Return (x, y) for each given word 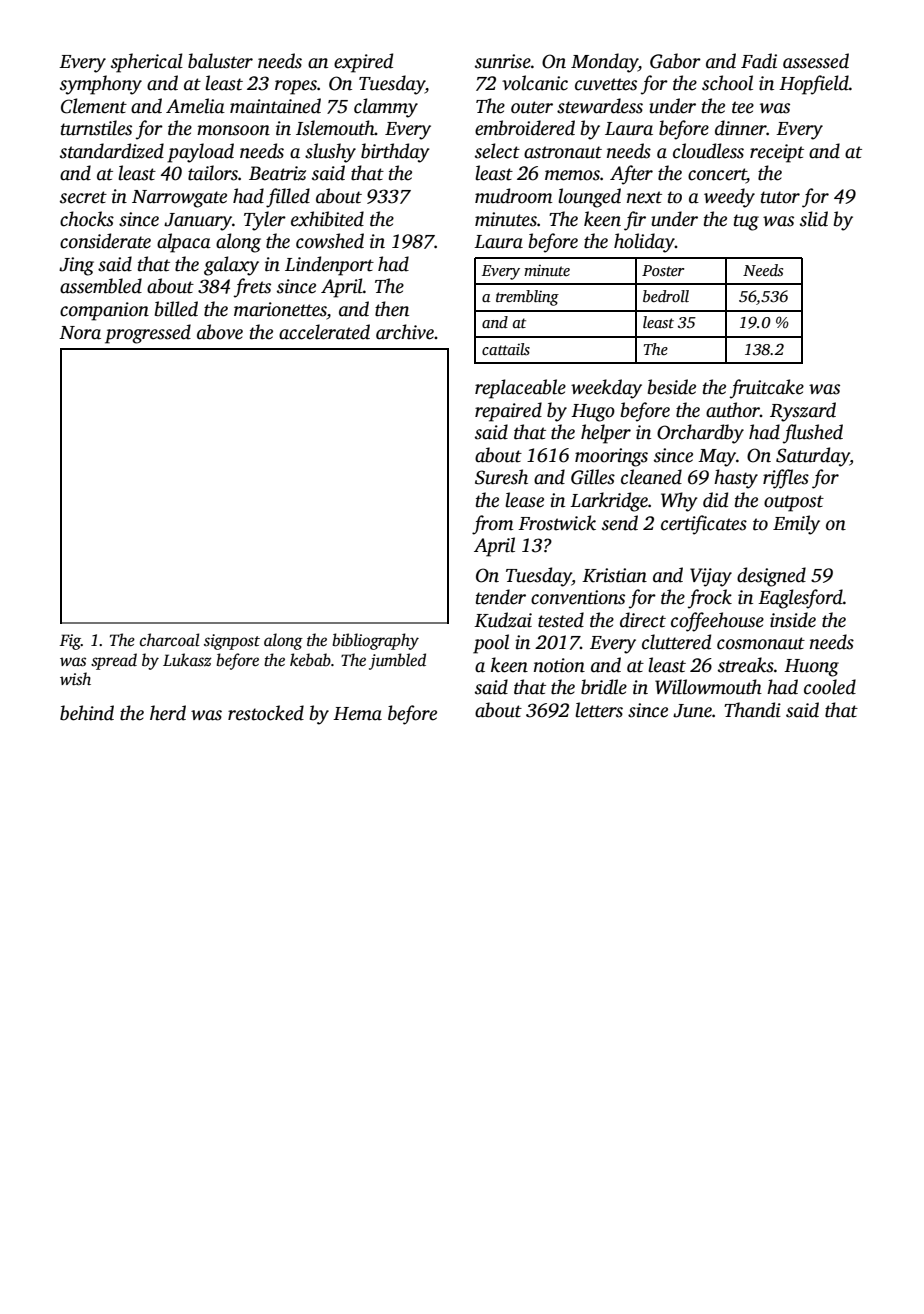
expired (363, 63)
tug (746, 222)
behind (87, 713)
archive (405, 332)
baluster (220, 61)
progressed (148, 334)
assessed (816, 61)
